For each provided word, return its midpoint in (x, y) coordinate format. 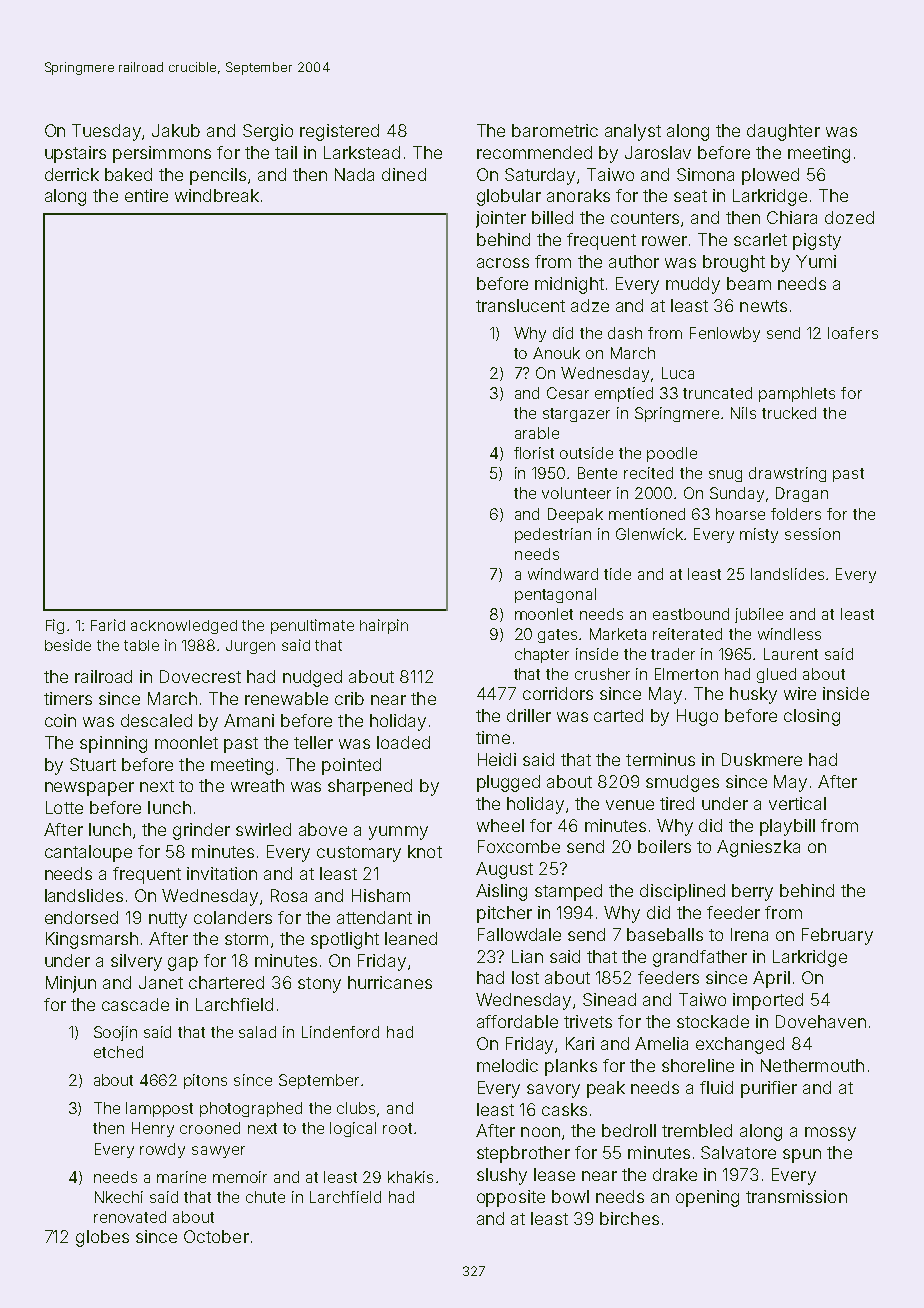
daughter (783, 132)
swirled (263, 829)
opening (707, 1198)
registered (339, 132)
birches (629, 1218)
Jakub (176, 130)
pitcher (504, 914)
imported (768, 1001)
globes (102, 1238)
